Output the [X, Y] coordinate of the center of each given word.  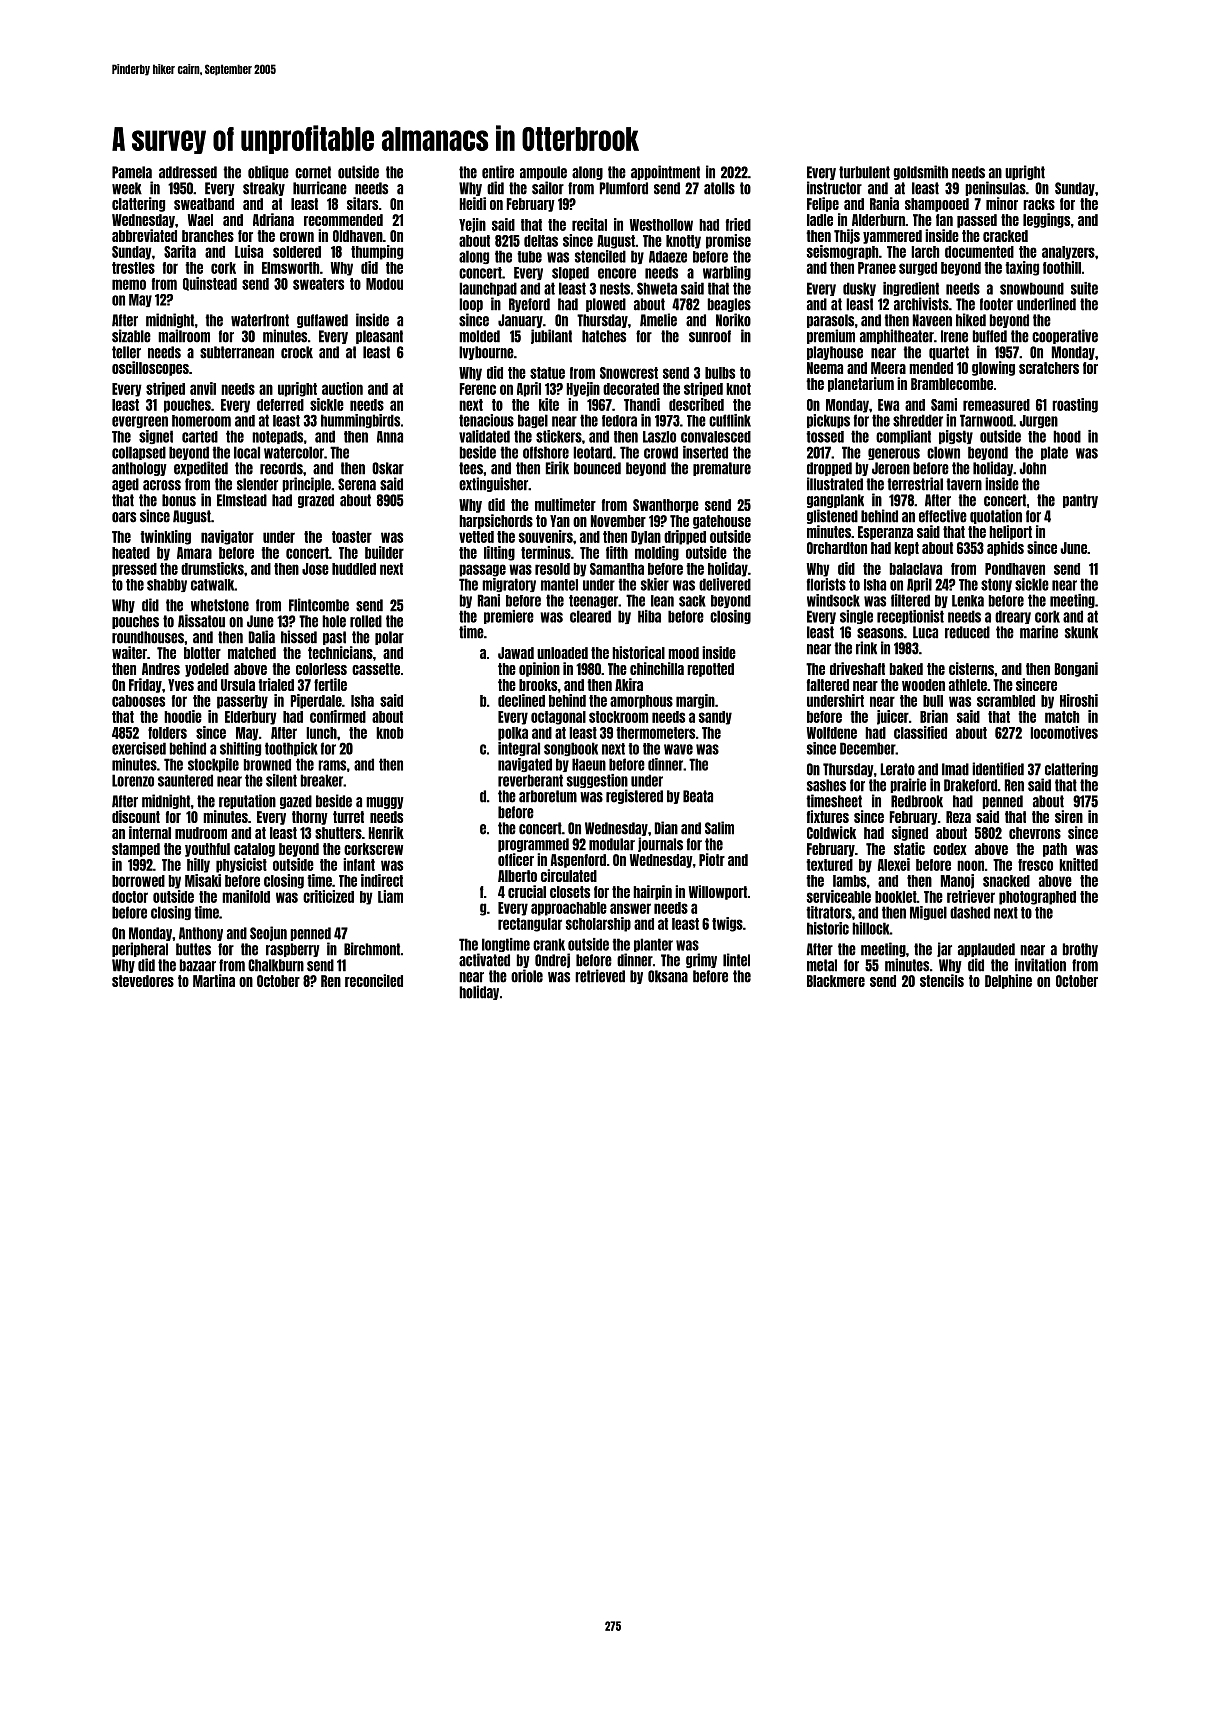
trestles [133, 268]
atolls [719, 188]
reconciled [374, 980]
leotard [592, 452]
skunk [1081, 632]
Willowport [718, 892]
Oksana [668, 976]
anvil [203, 388]
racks [1039, 204]
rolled [366, 621]
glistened [832, 516]
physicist [241, 865]
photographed [1037, 898]
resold [552, 569]
